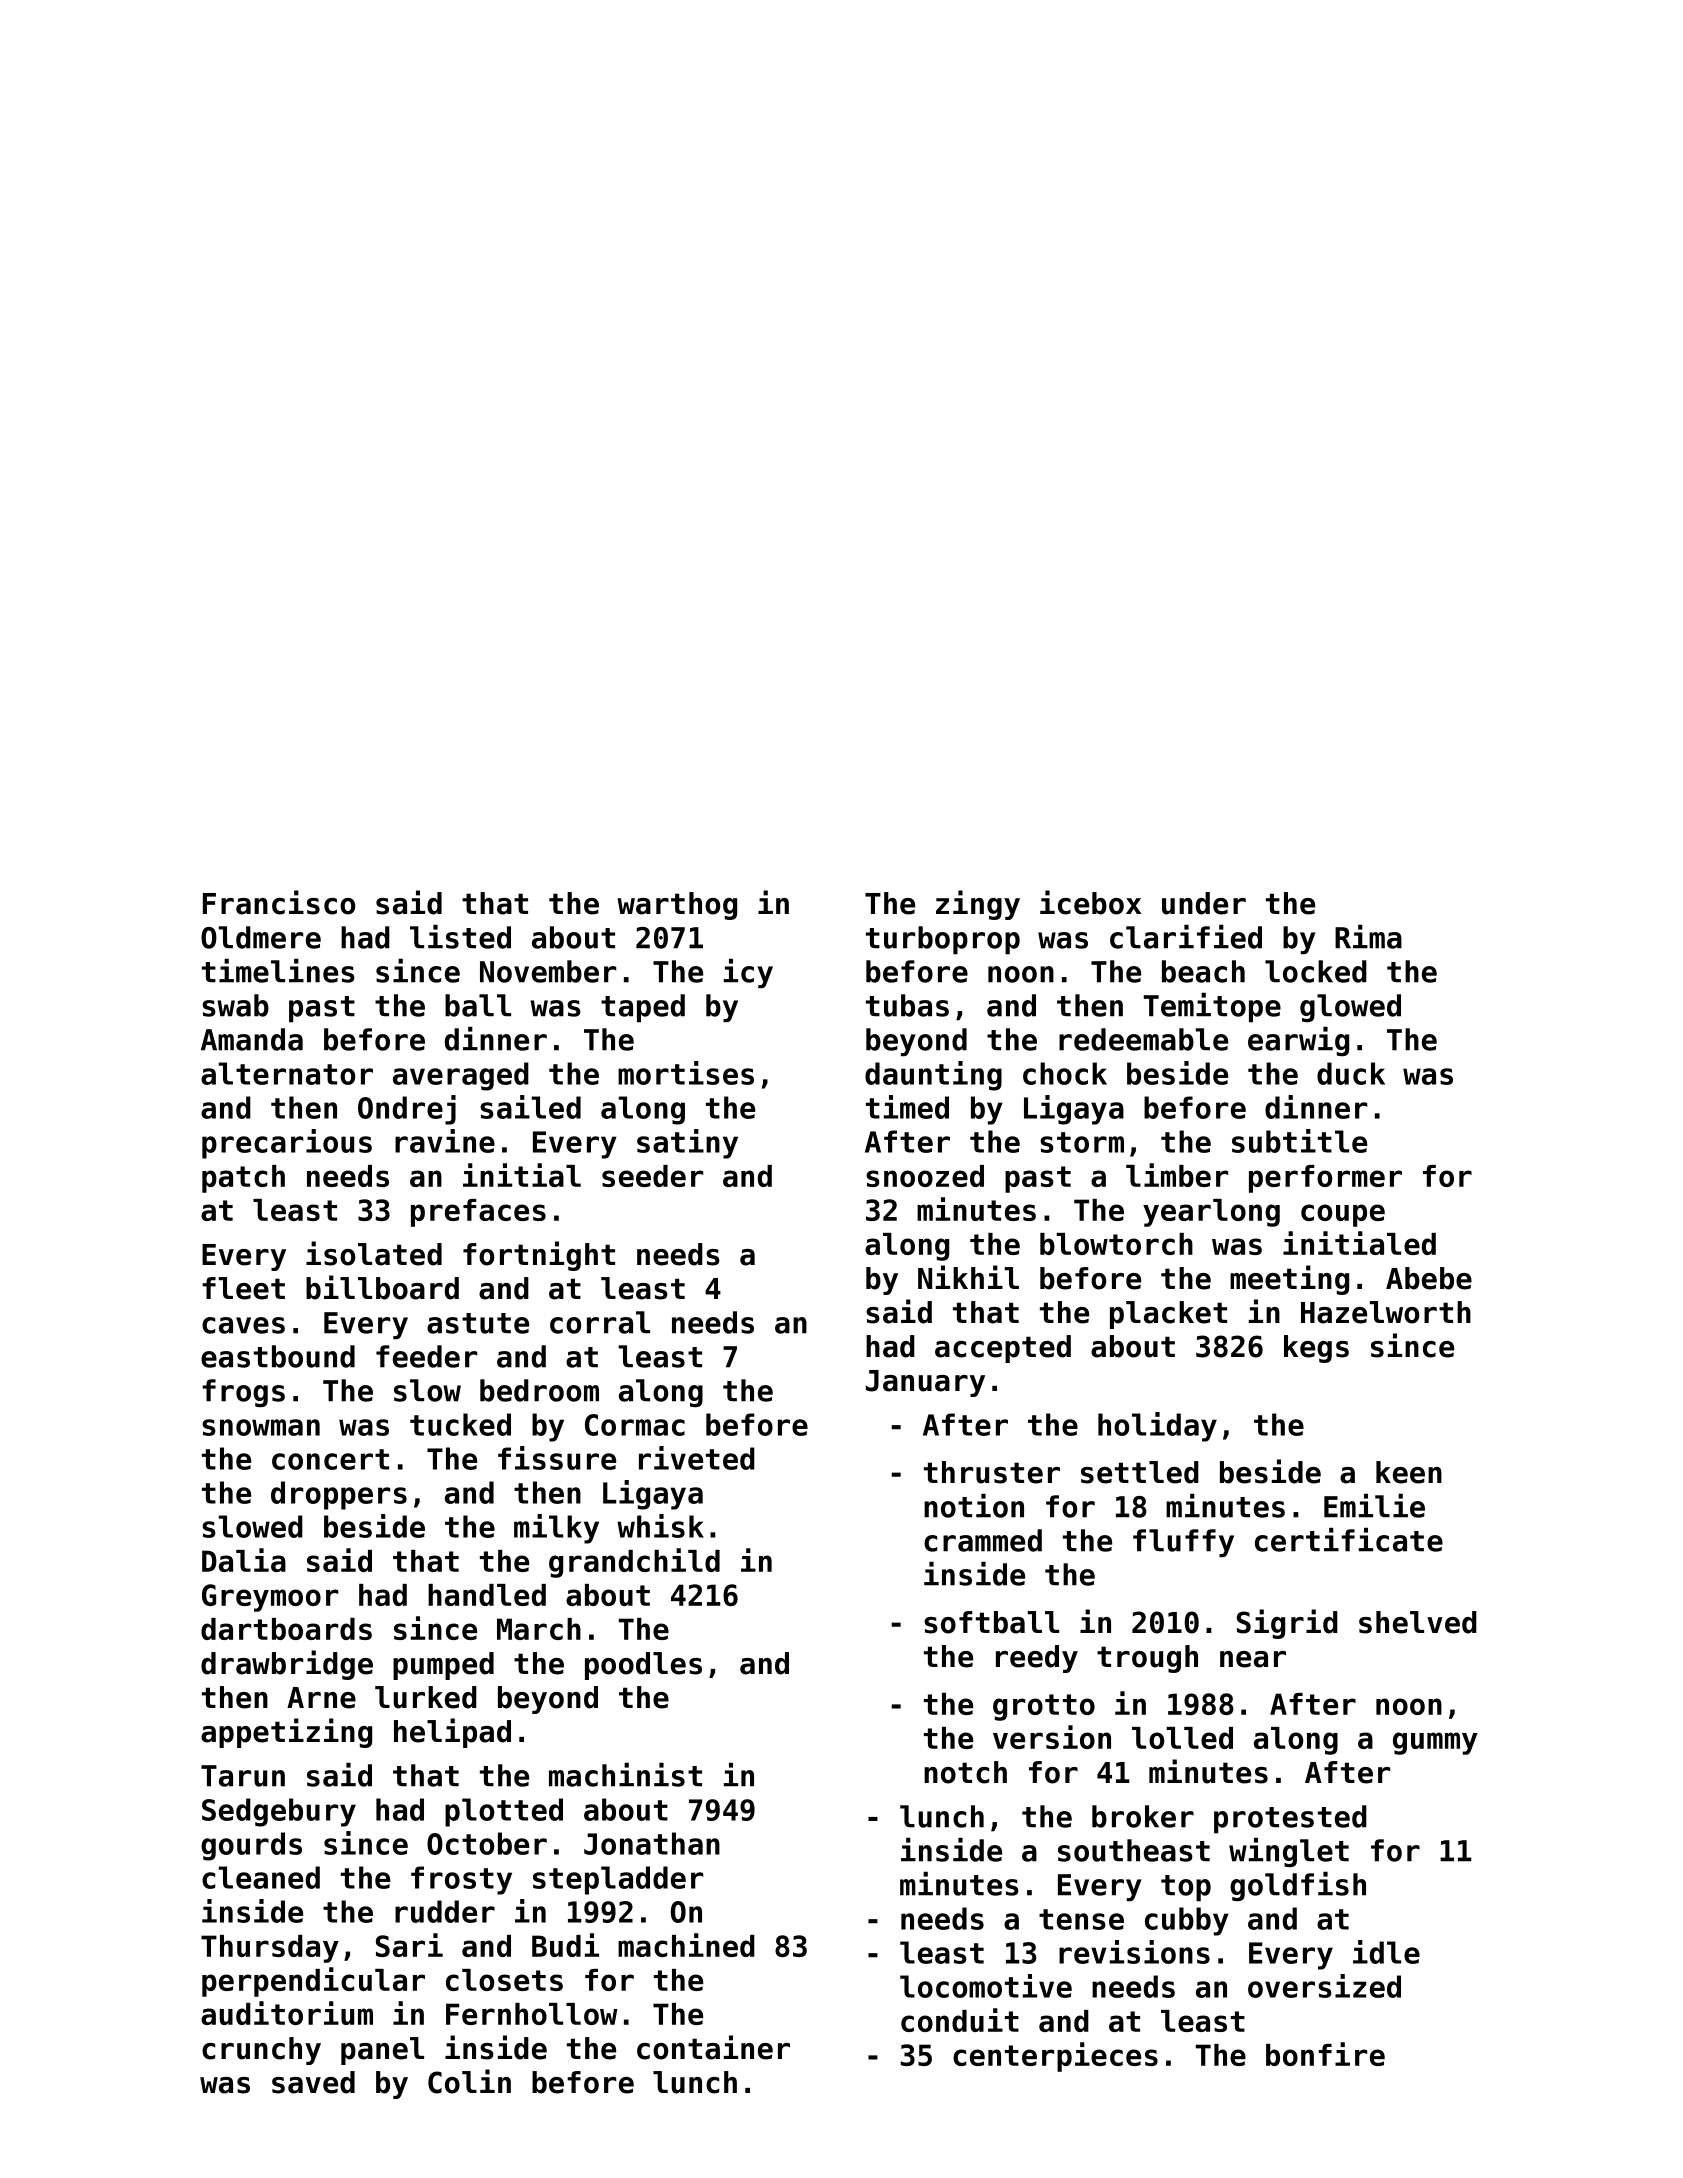 The height and width of the screenshot is (2178, 1683). Describe the element at coordinates (461, 1076) in the screenshot. I see `averaged` at that location.
